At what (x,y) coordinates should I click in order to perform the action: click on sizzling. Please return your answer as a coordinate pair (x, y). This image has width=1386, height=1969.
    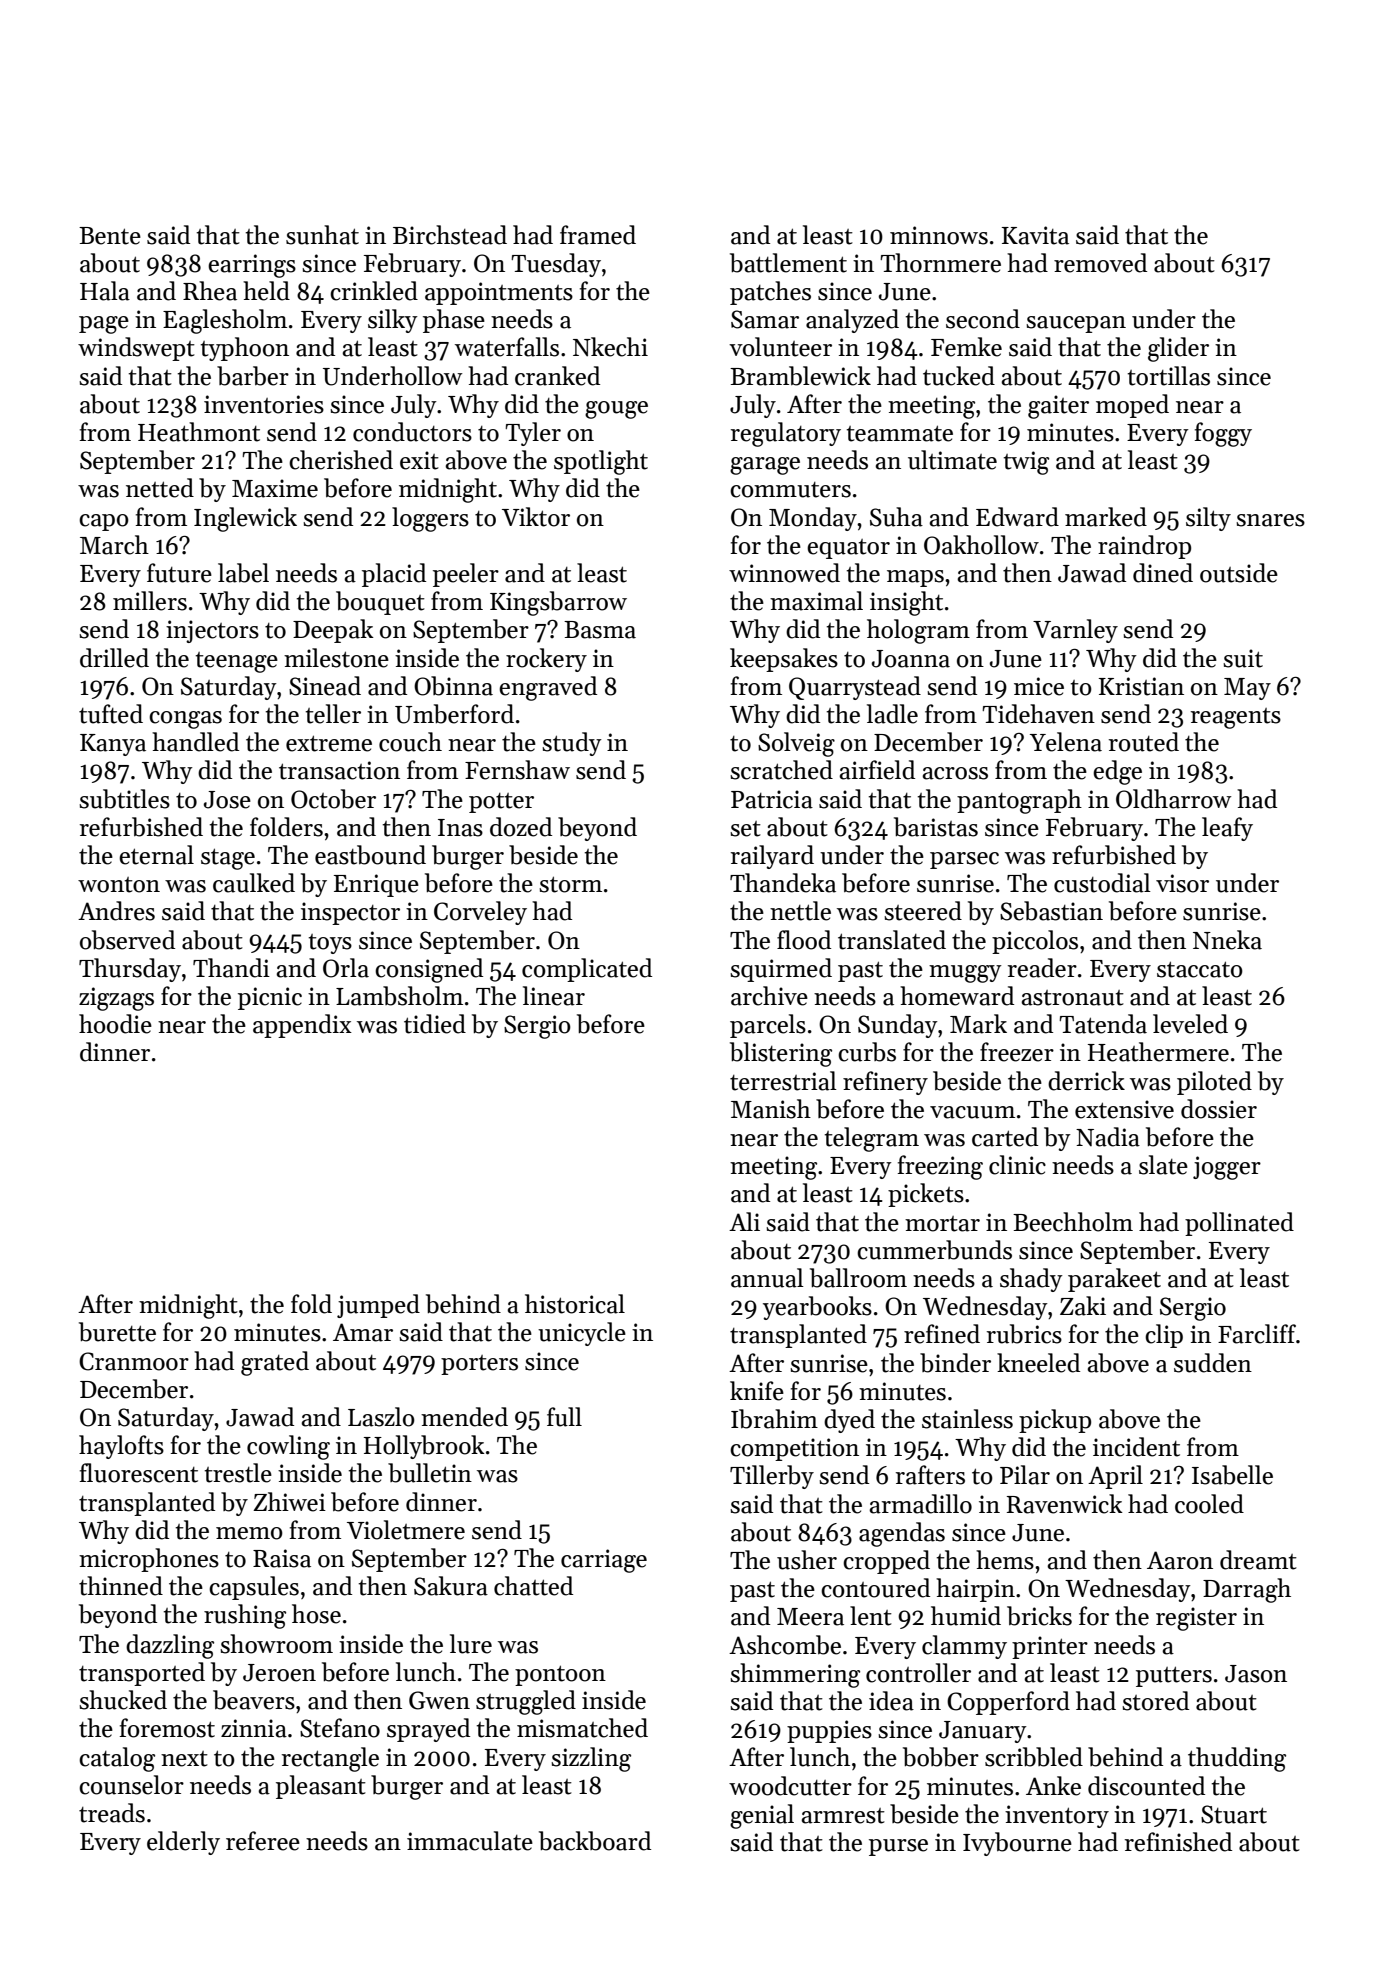
    Looking at the image, I should click on (591, 1759).
